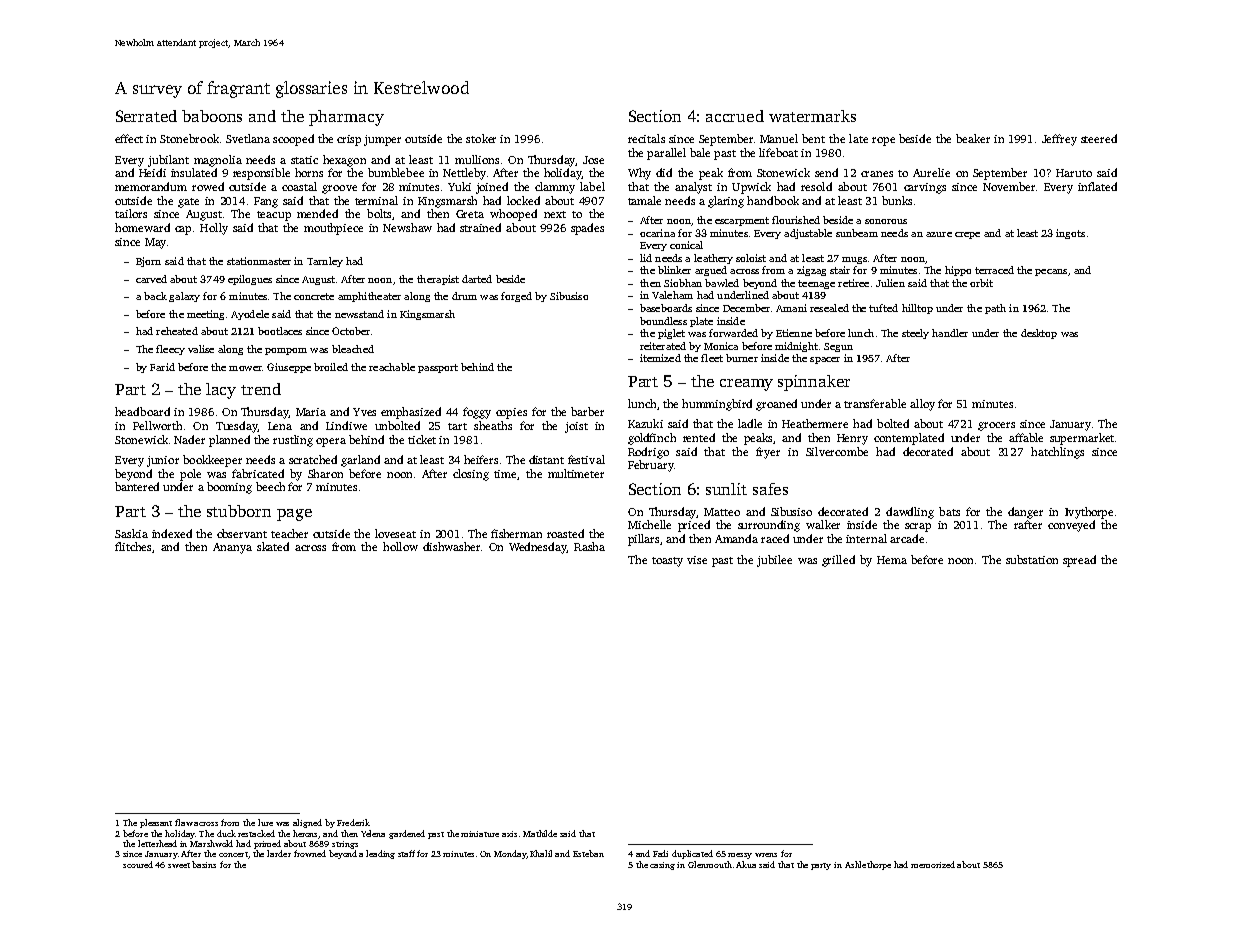 Image resolution: width=1233 pixels, height=952 pixels. Describe the element at coordinates (146, 116) in the document. I see `Serrated` at that location.
